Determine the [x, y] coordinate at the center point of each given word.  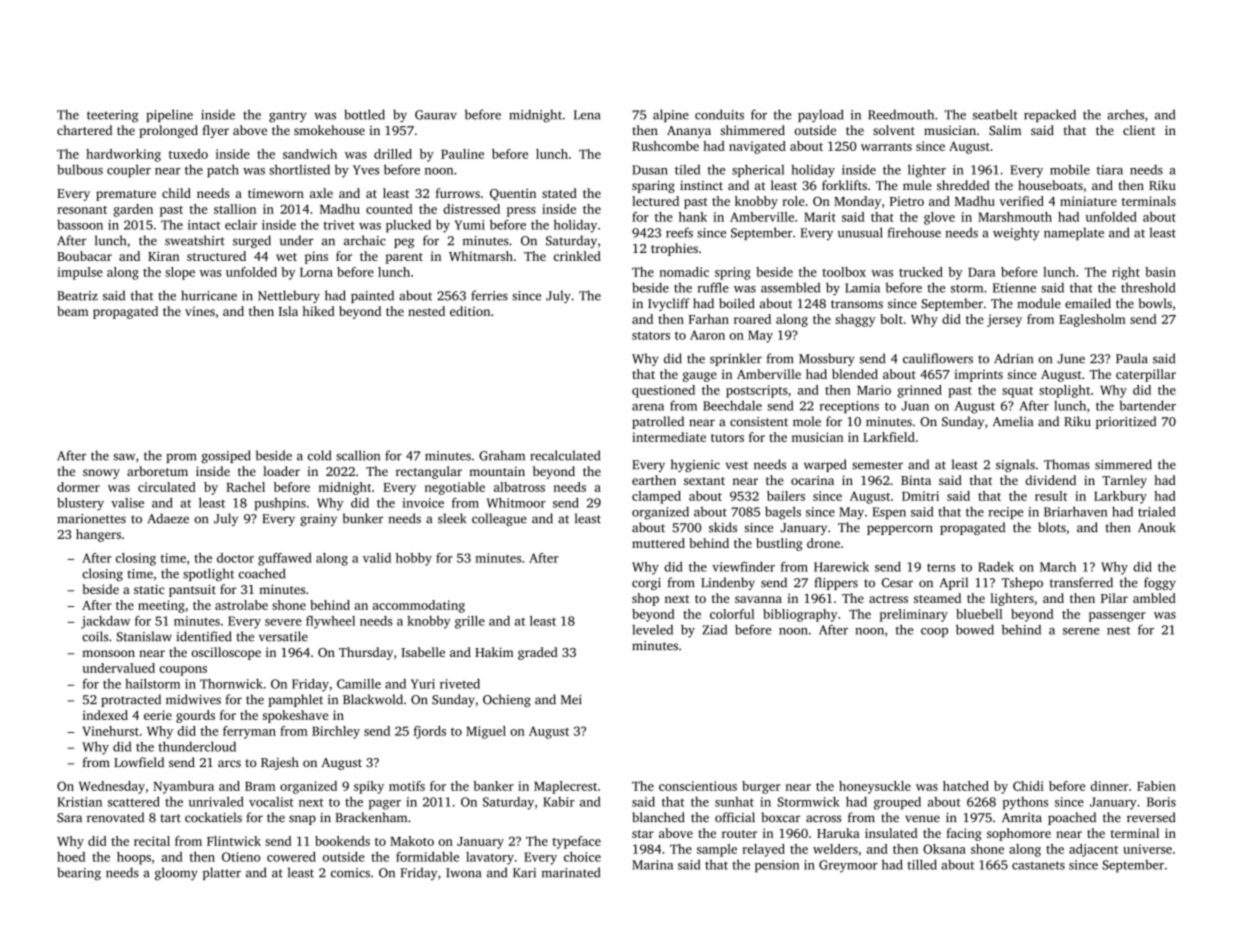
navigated [757, 147]
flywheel [330, 622]
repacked [1050, 115]
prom [181, 458]
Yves [366, 170]
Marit [820, 217]
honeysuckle [875, 787]
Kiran [163, 256]
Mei [571, 700]
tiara [1110, 170]
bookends [342, 841]
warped [825, 465]
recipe [1006, 513]
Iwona [463, 873]
